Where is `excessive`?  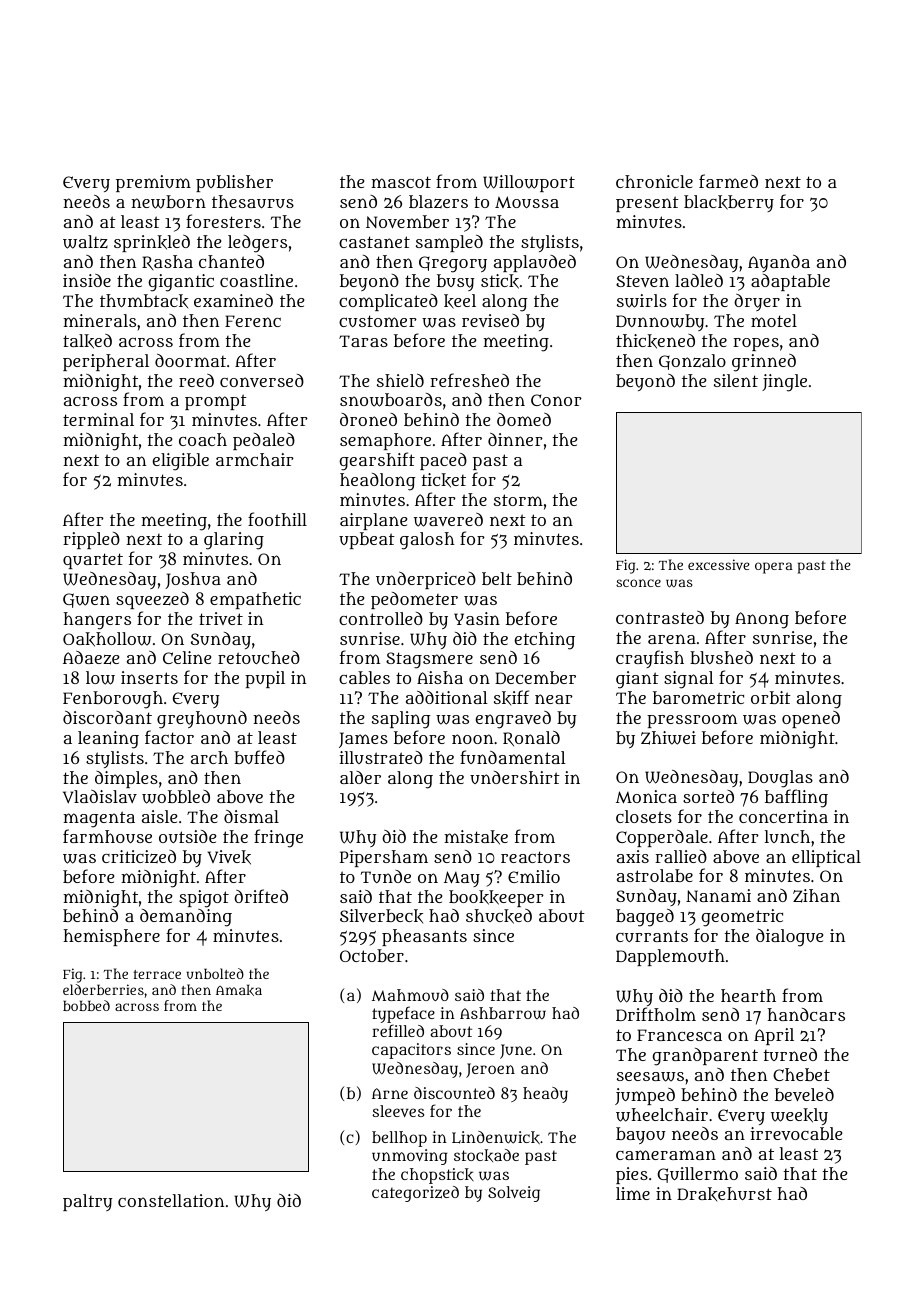 excessive is located at coordinates (719, 564).
